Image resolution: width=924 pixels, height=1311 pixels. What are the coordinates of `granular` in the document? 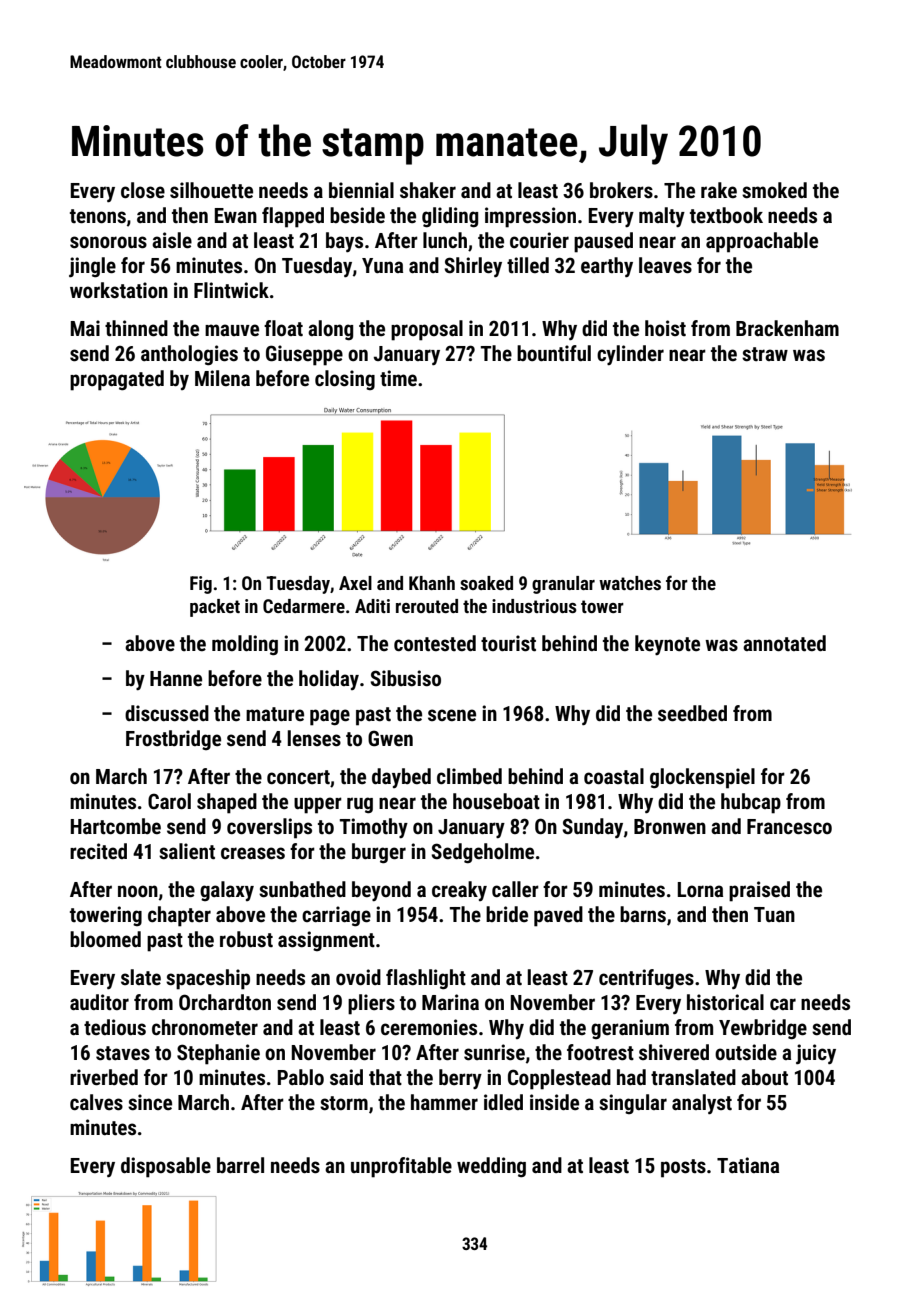 It's located at (563, 585).
